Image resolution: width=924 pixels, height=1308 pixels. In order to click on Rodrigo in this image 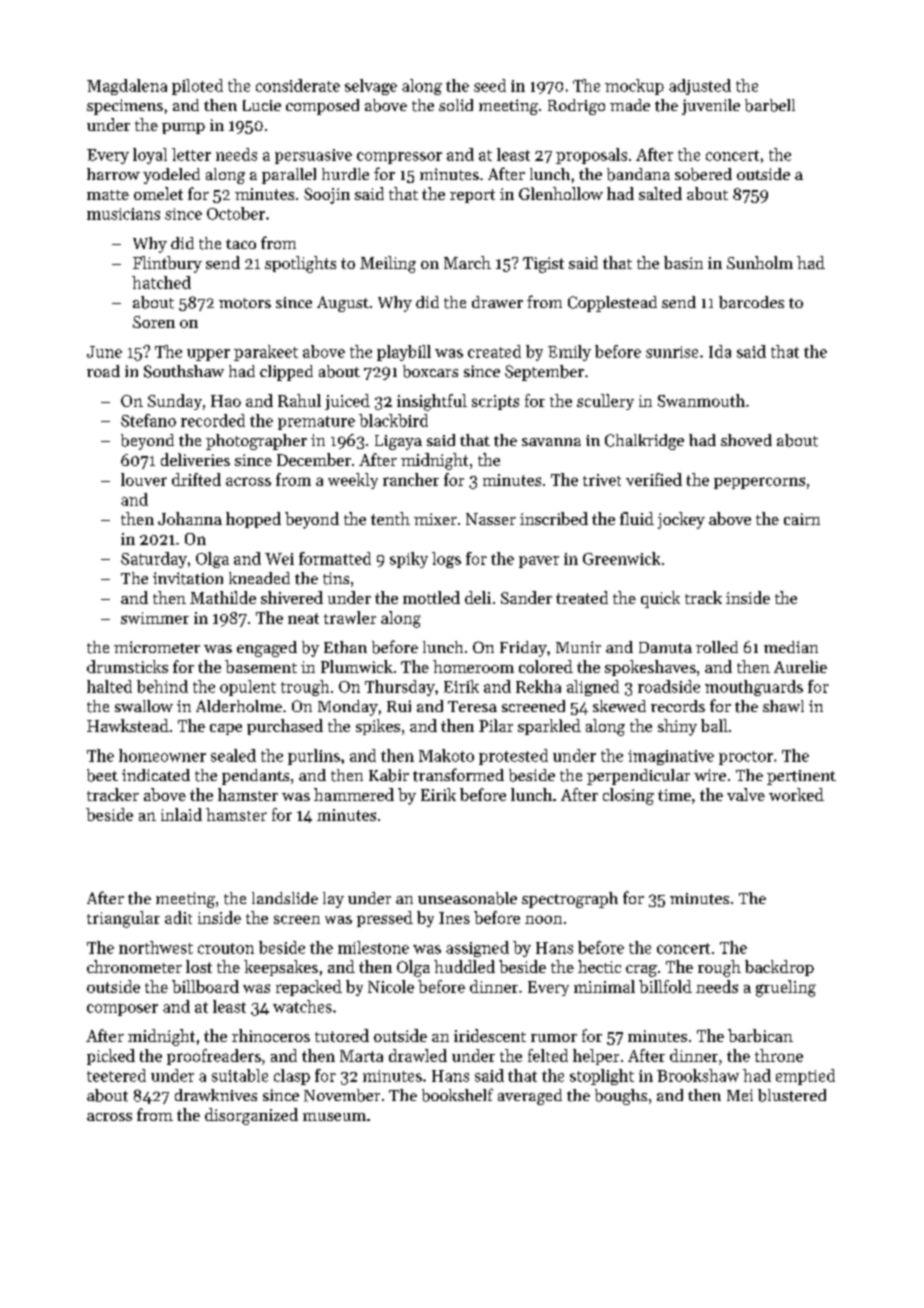, I will do `click(576, 107)`.
